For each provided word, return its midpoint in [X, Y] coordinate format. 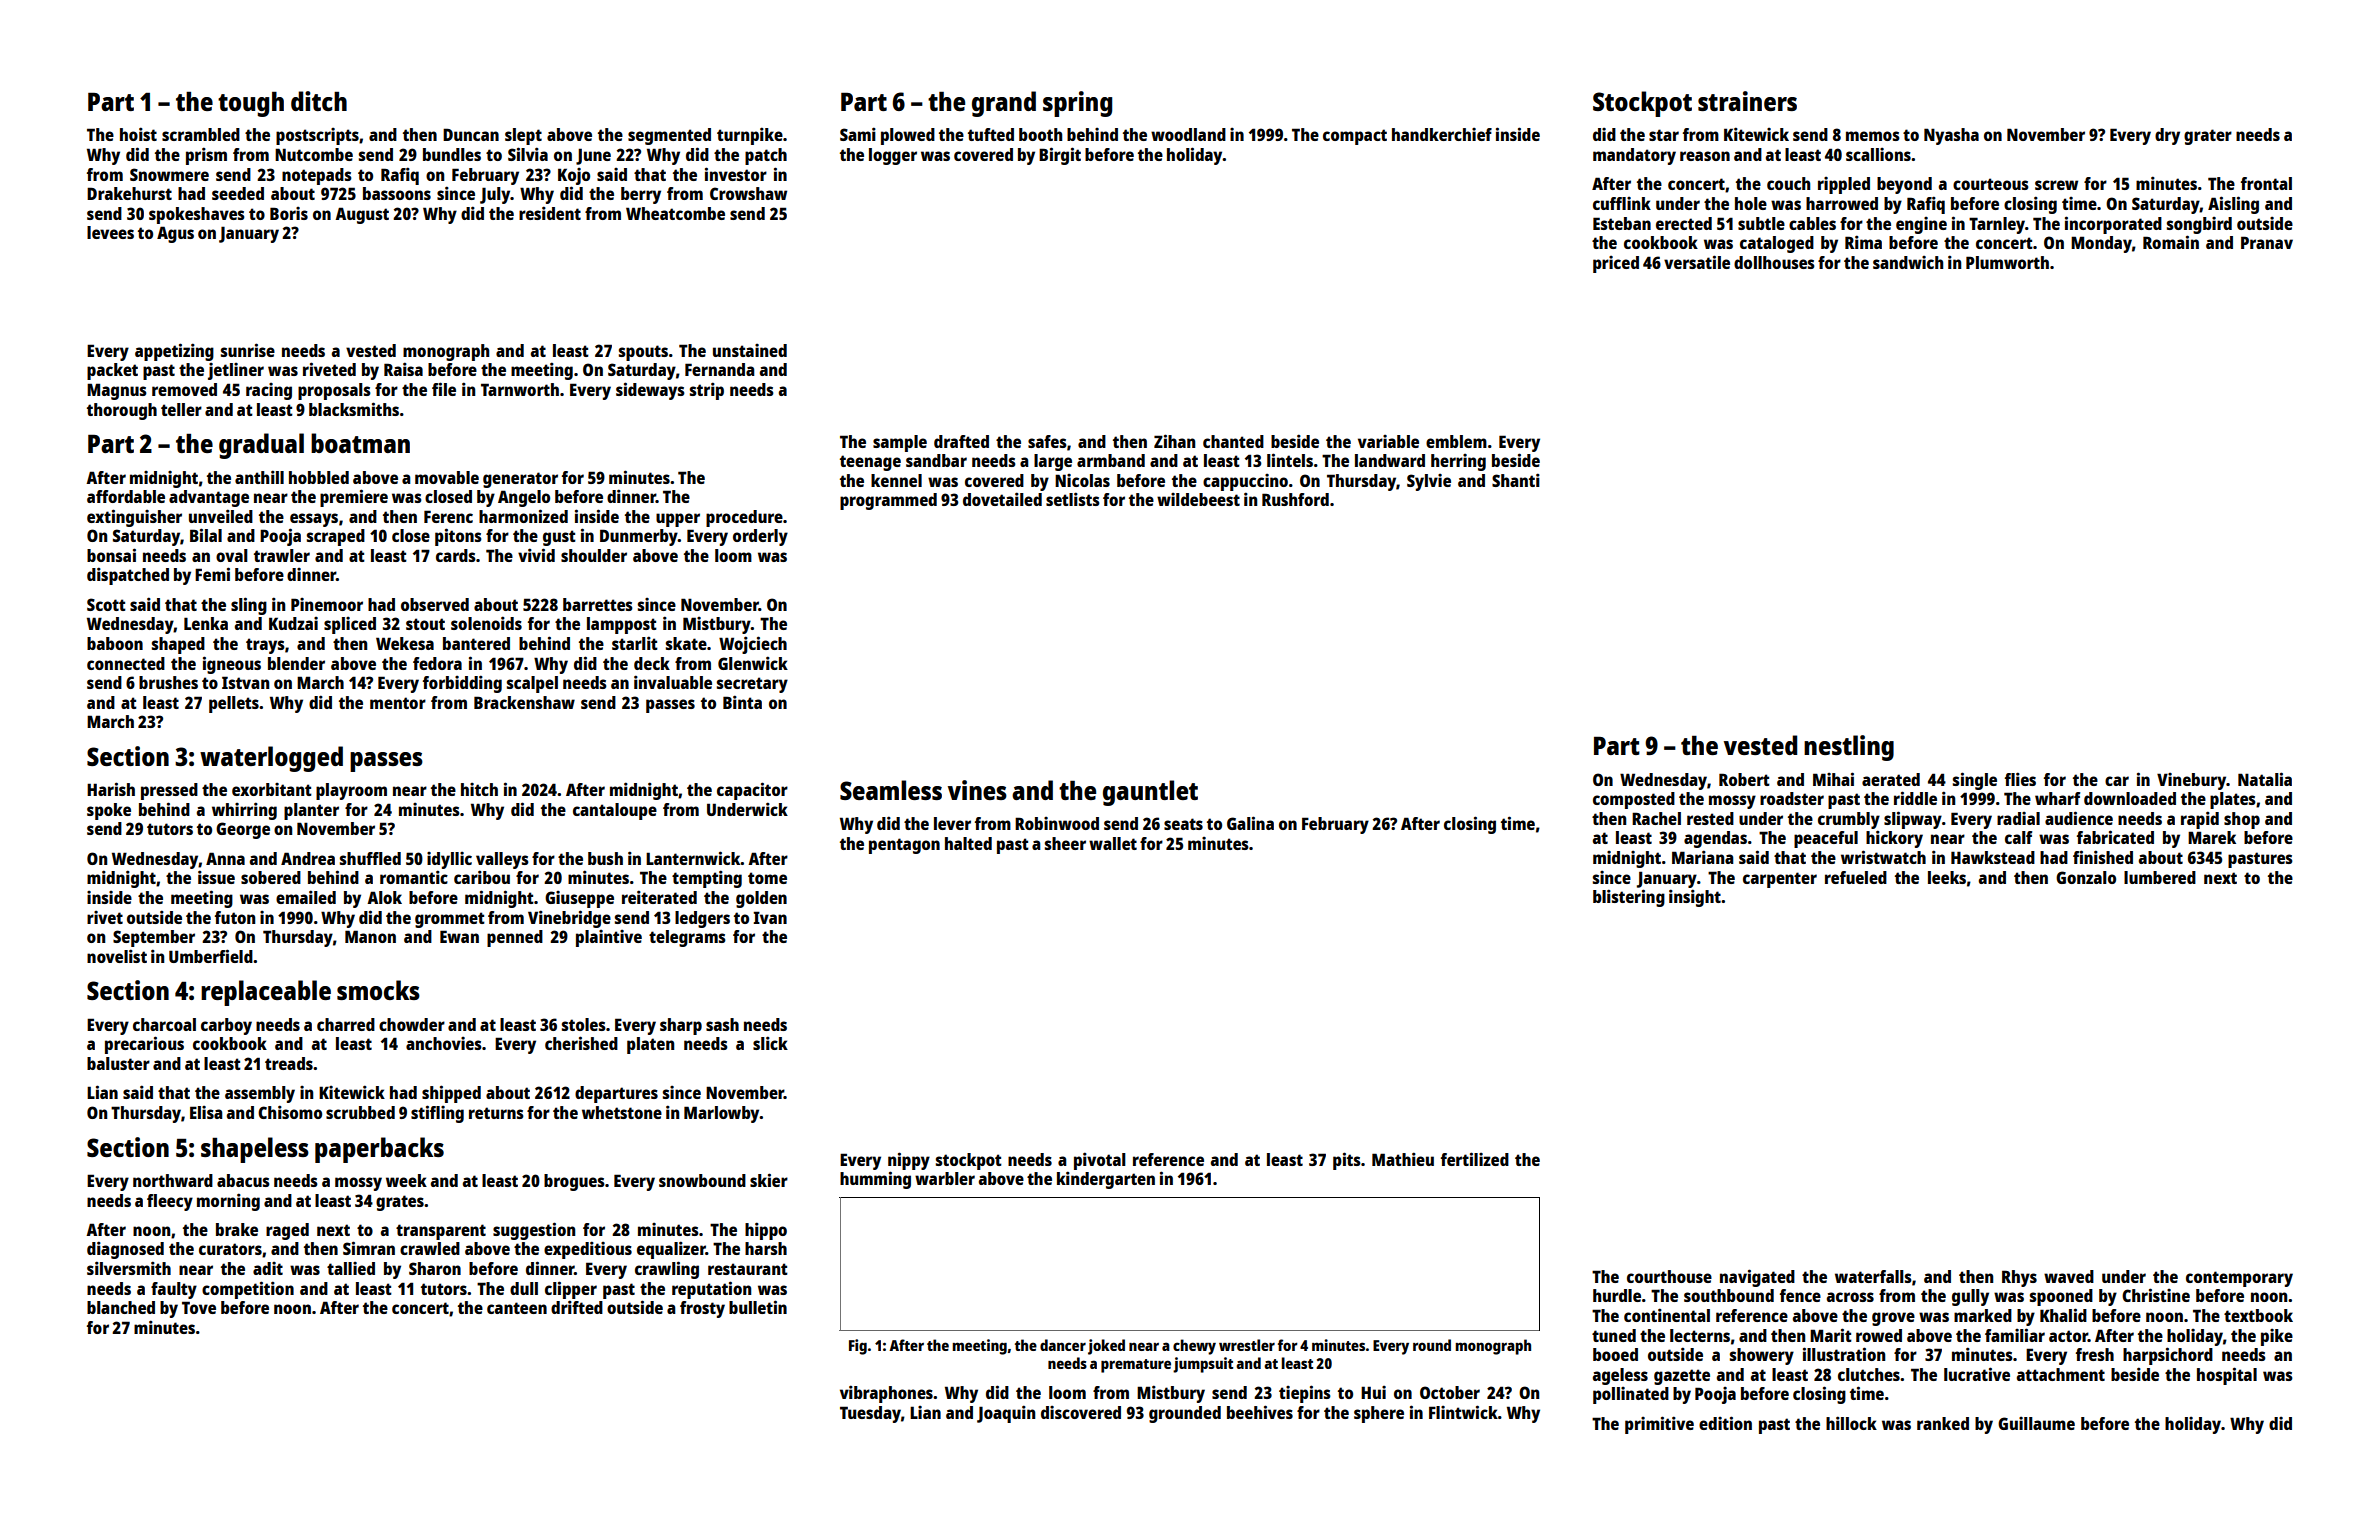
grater [2208, 137]
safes [1047, 441]
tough [251, 104]
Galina [1250, 823]
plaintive [609, 938]
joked [1106, 1347]
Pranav [2267, 242]
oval [232, 555]
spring [1077, 104]
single [1975, 781]
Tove [199, 1307]
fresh [2095, 1354]
